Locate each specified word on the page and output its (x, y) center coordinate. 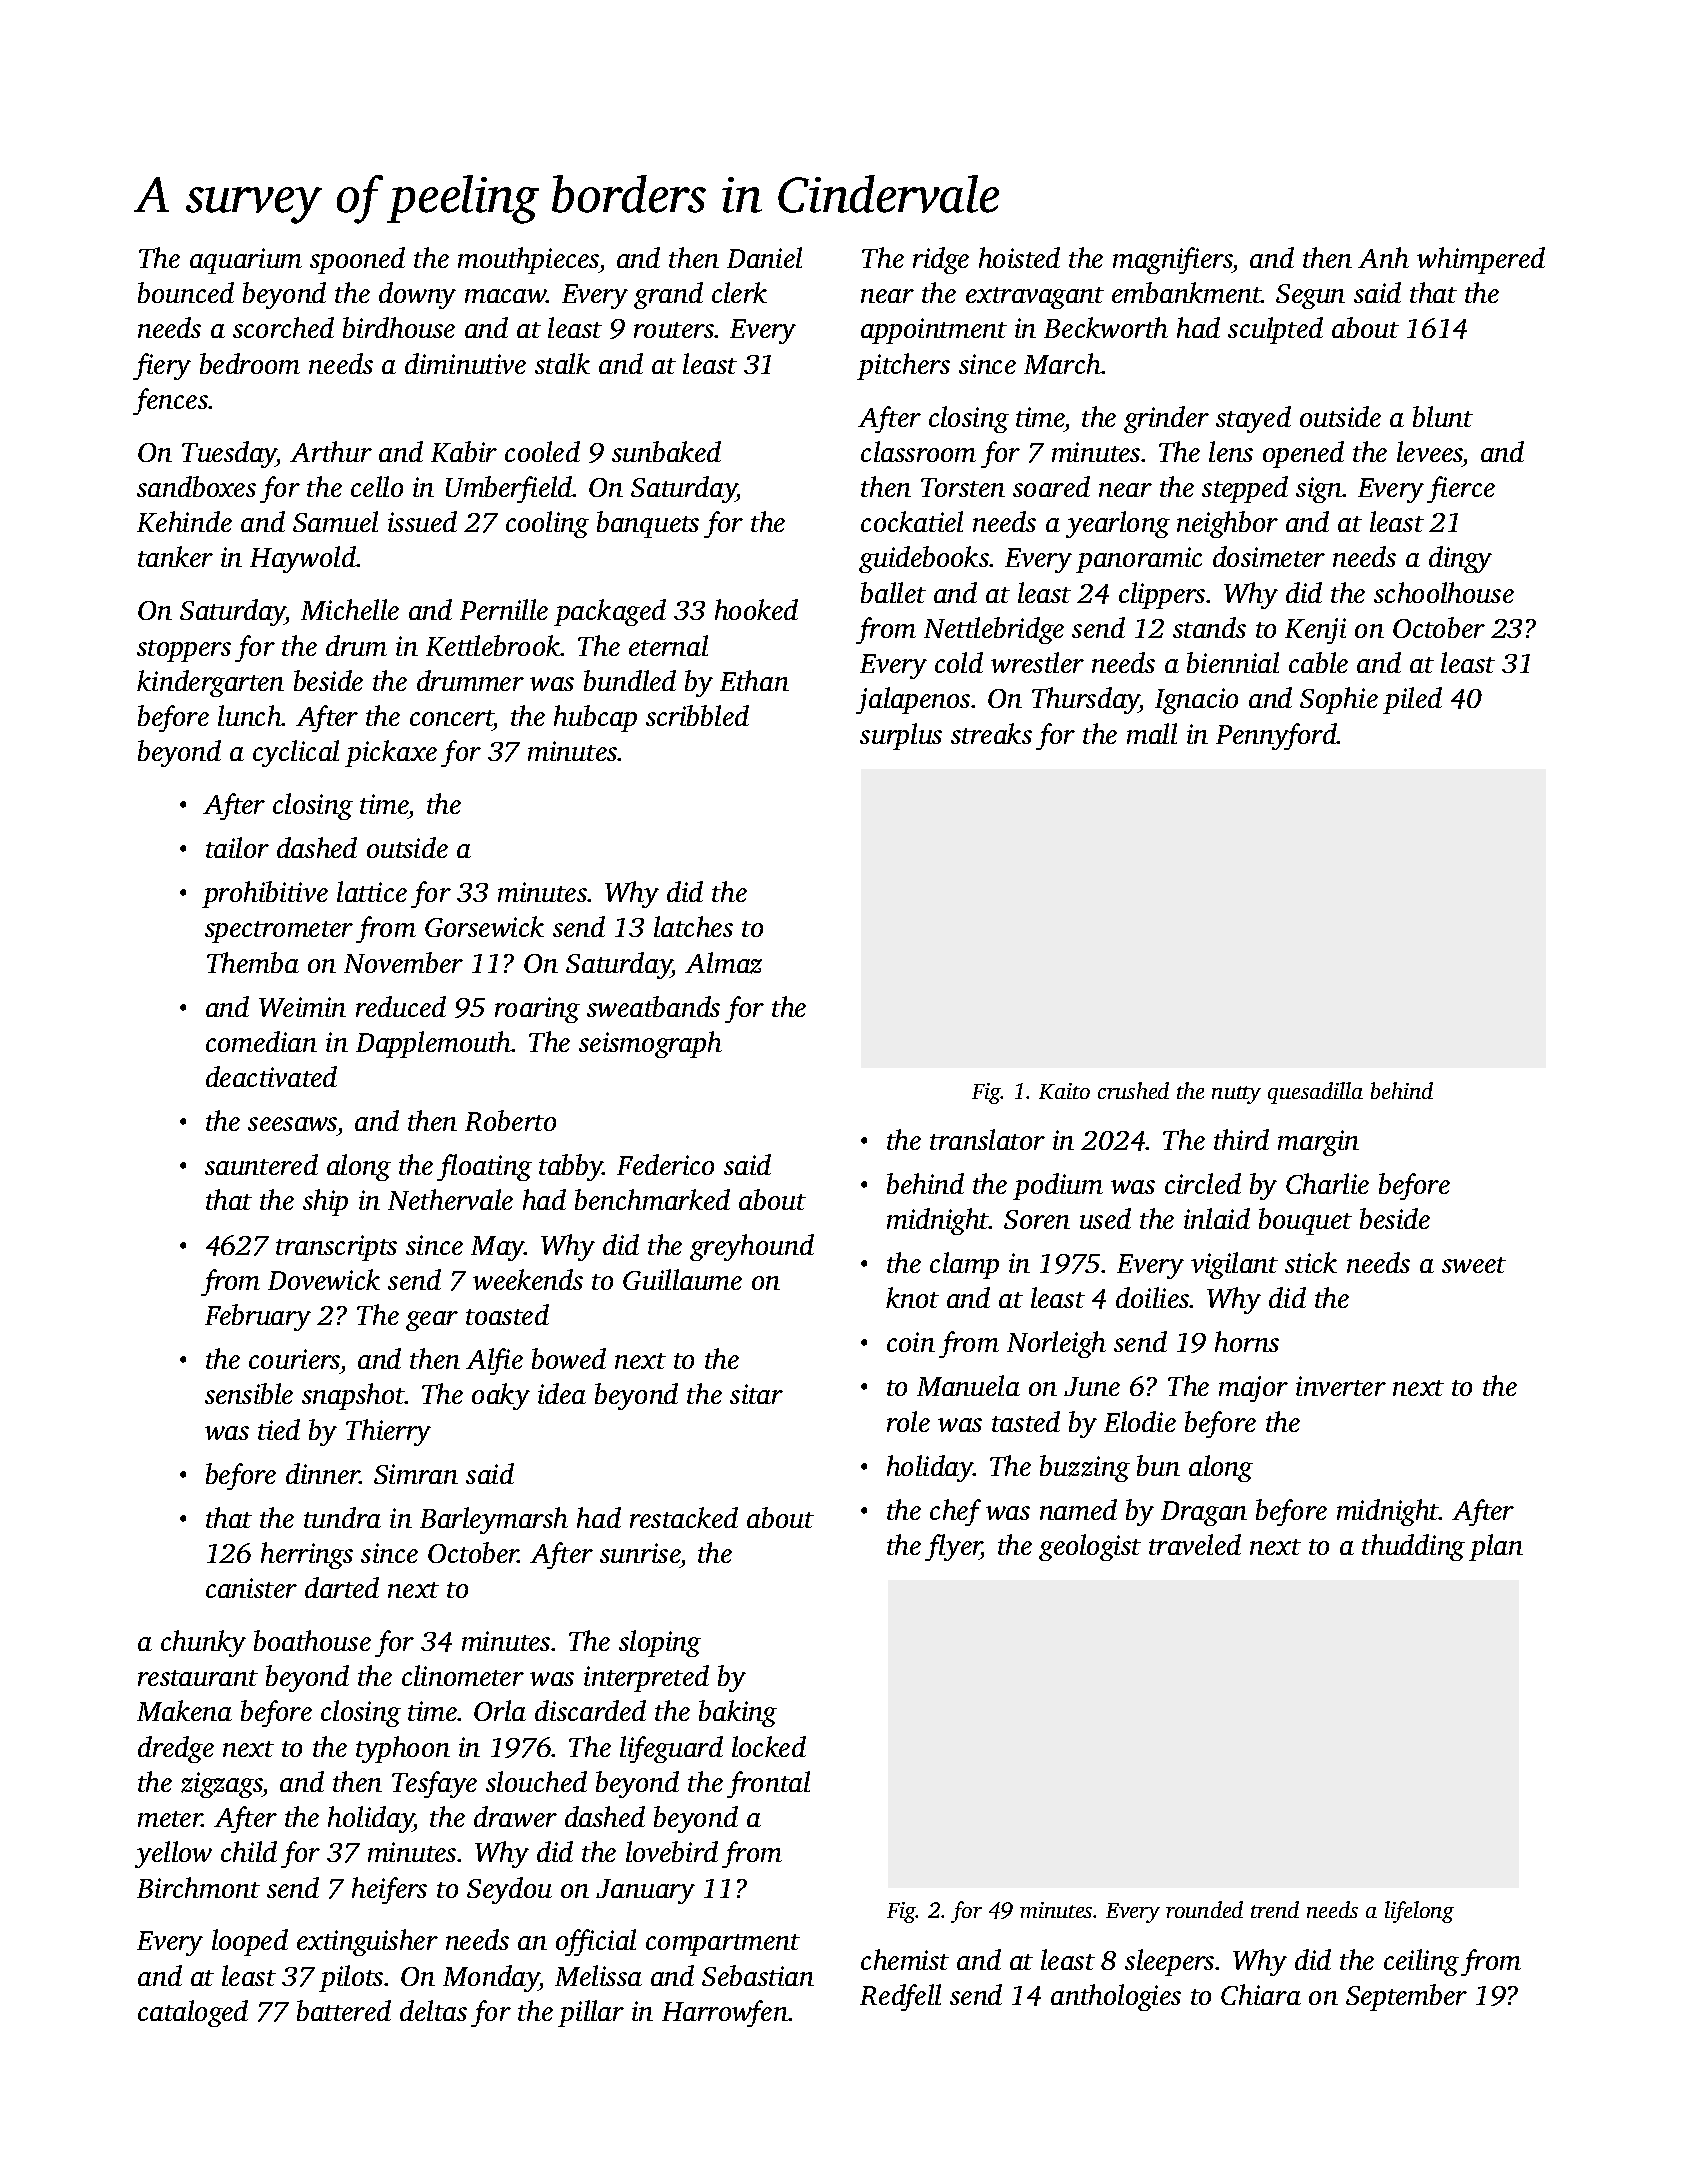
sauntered (261, 1164)
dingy (1460, 559)
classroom (918, 451)
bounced (186, 292)
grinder (1166, 419)
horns (1247, 1341)
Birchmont (198, 1887)
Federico (665, 1164)
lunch (250, 715)
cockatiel (912, 521)
